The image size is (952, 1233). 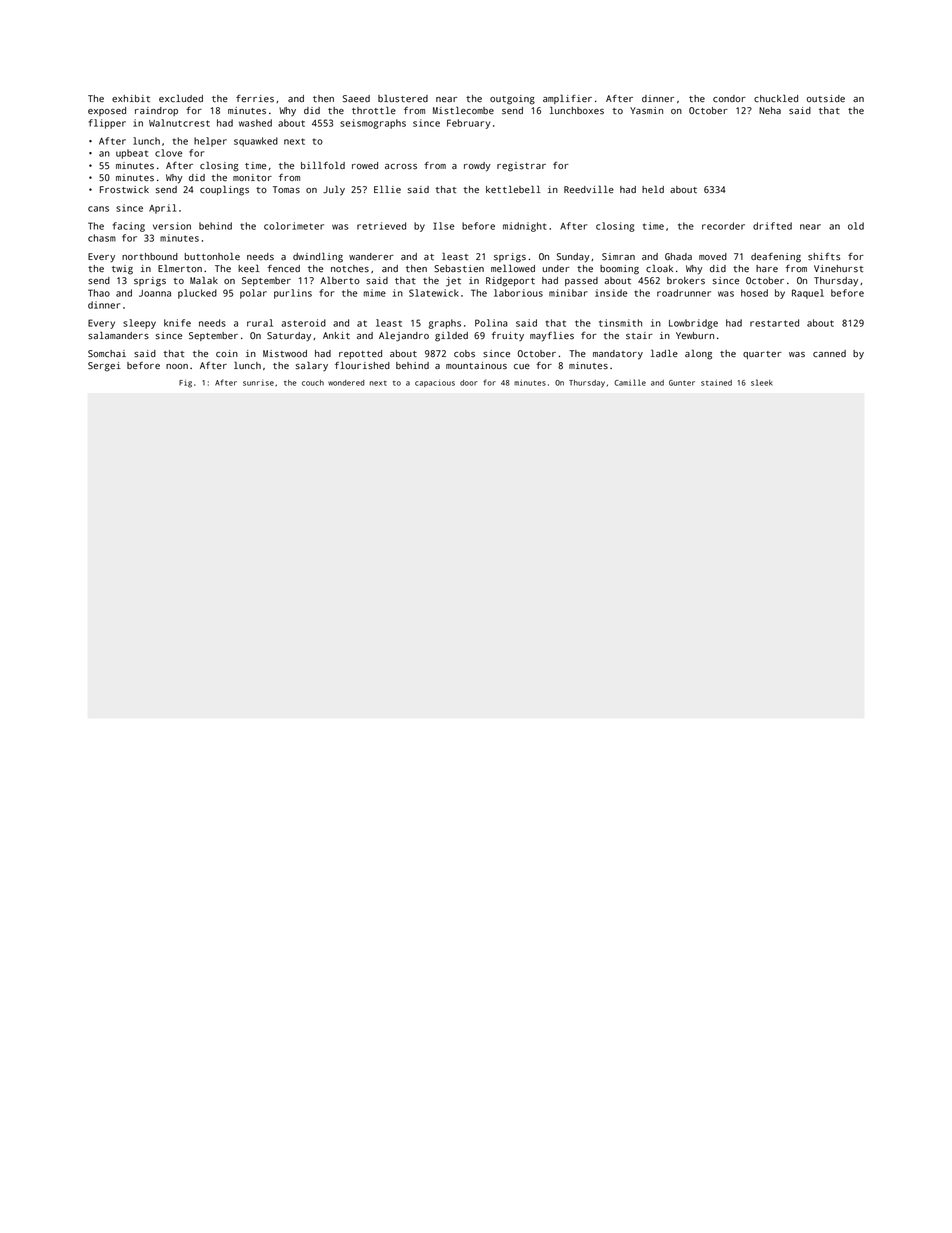 What do you see at coordinates (435, 384) in the screenshot?
I see `capacious` at bounding box center [435, 384].
